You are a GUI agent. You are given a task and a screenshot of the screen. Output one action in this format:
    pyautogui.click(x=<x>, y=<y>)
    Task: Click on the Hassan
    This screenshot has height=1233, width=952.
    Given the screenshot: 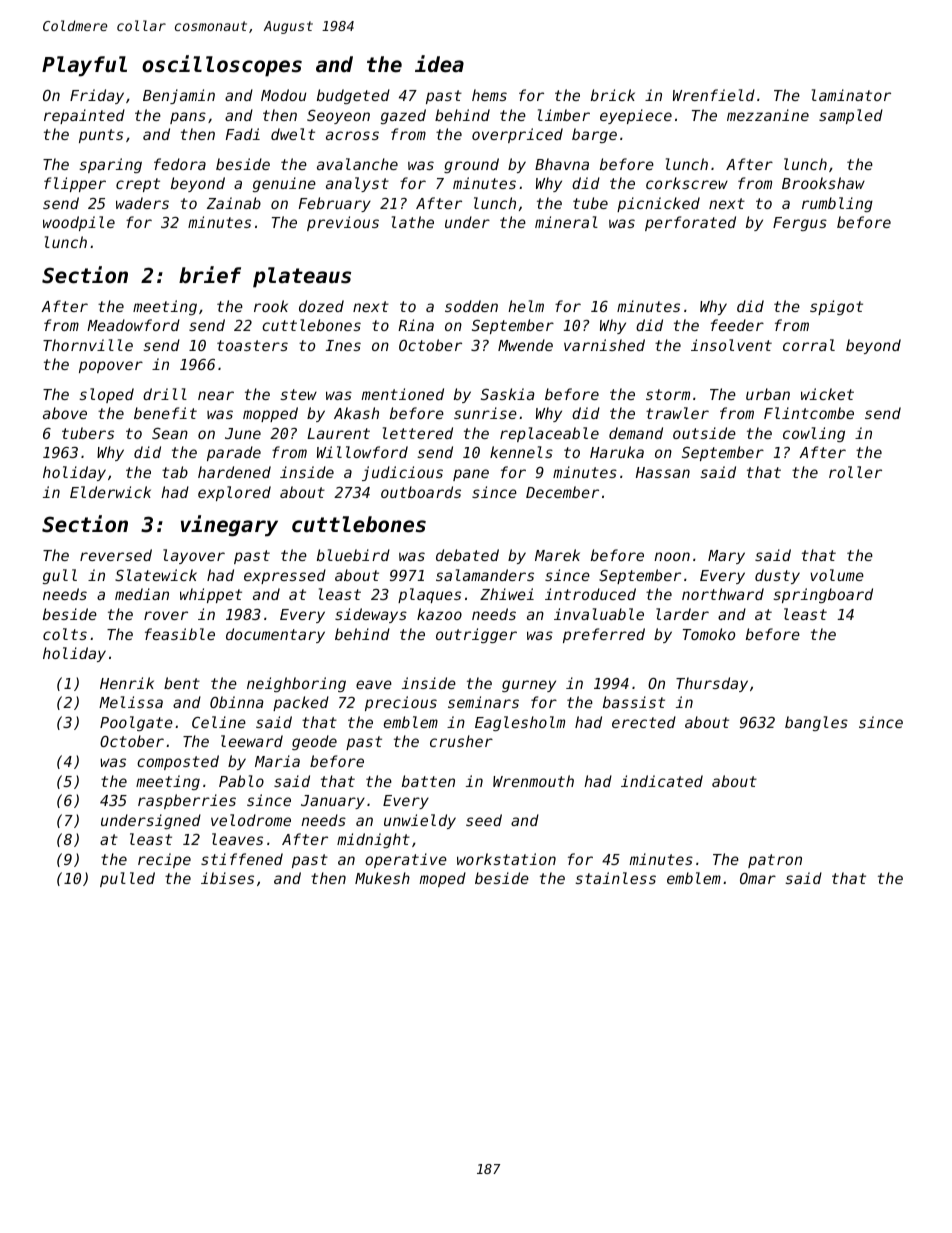 What is the action you would take?
    pyautogui.click(x=663, y=472)
